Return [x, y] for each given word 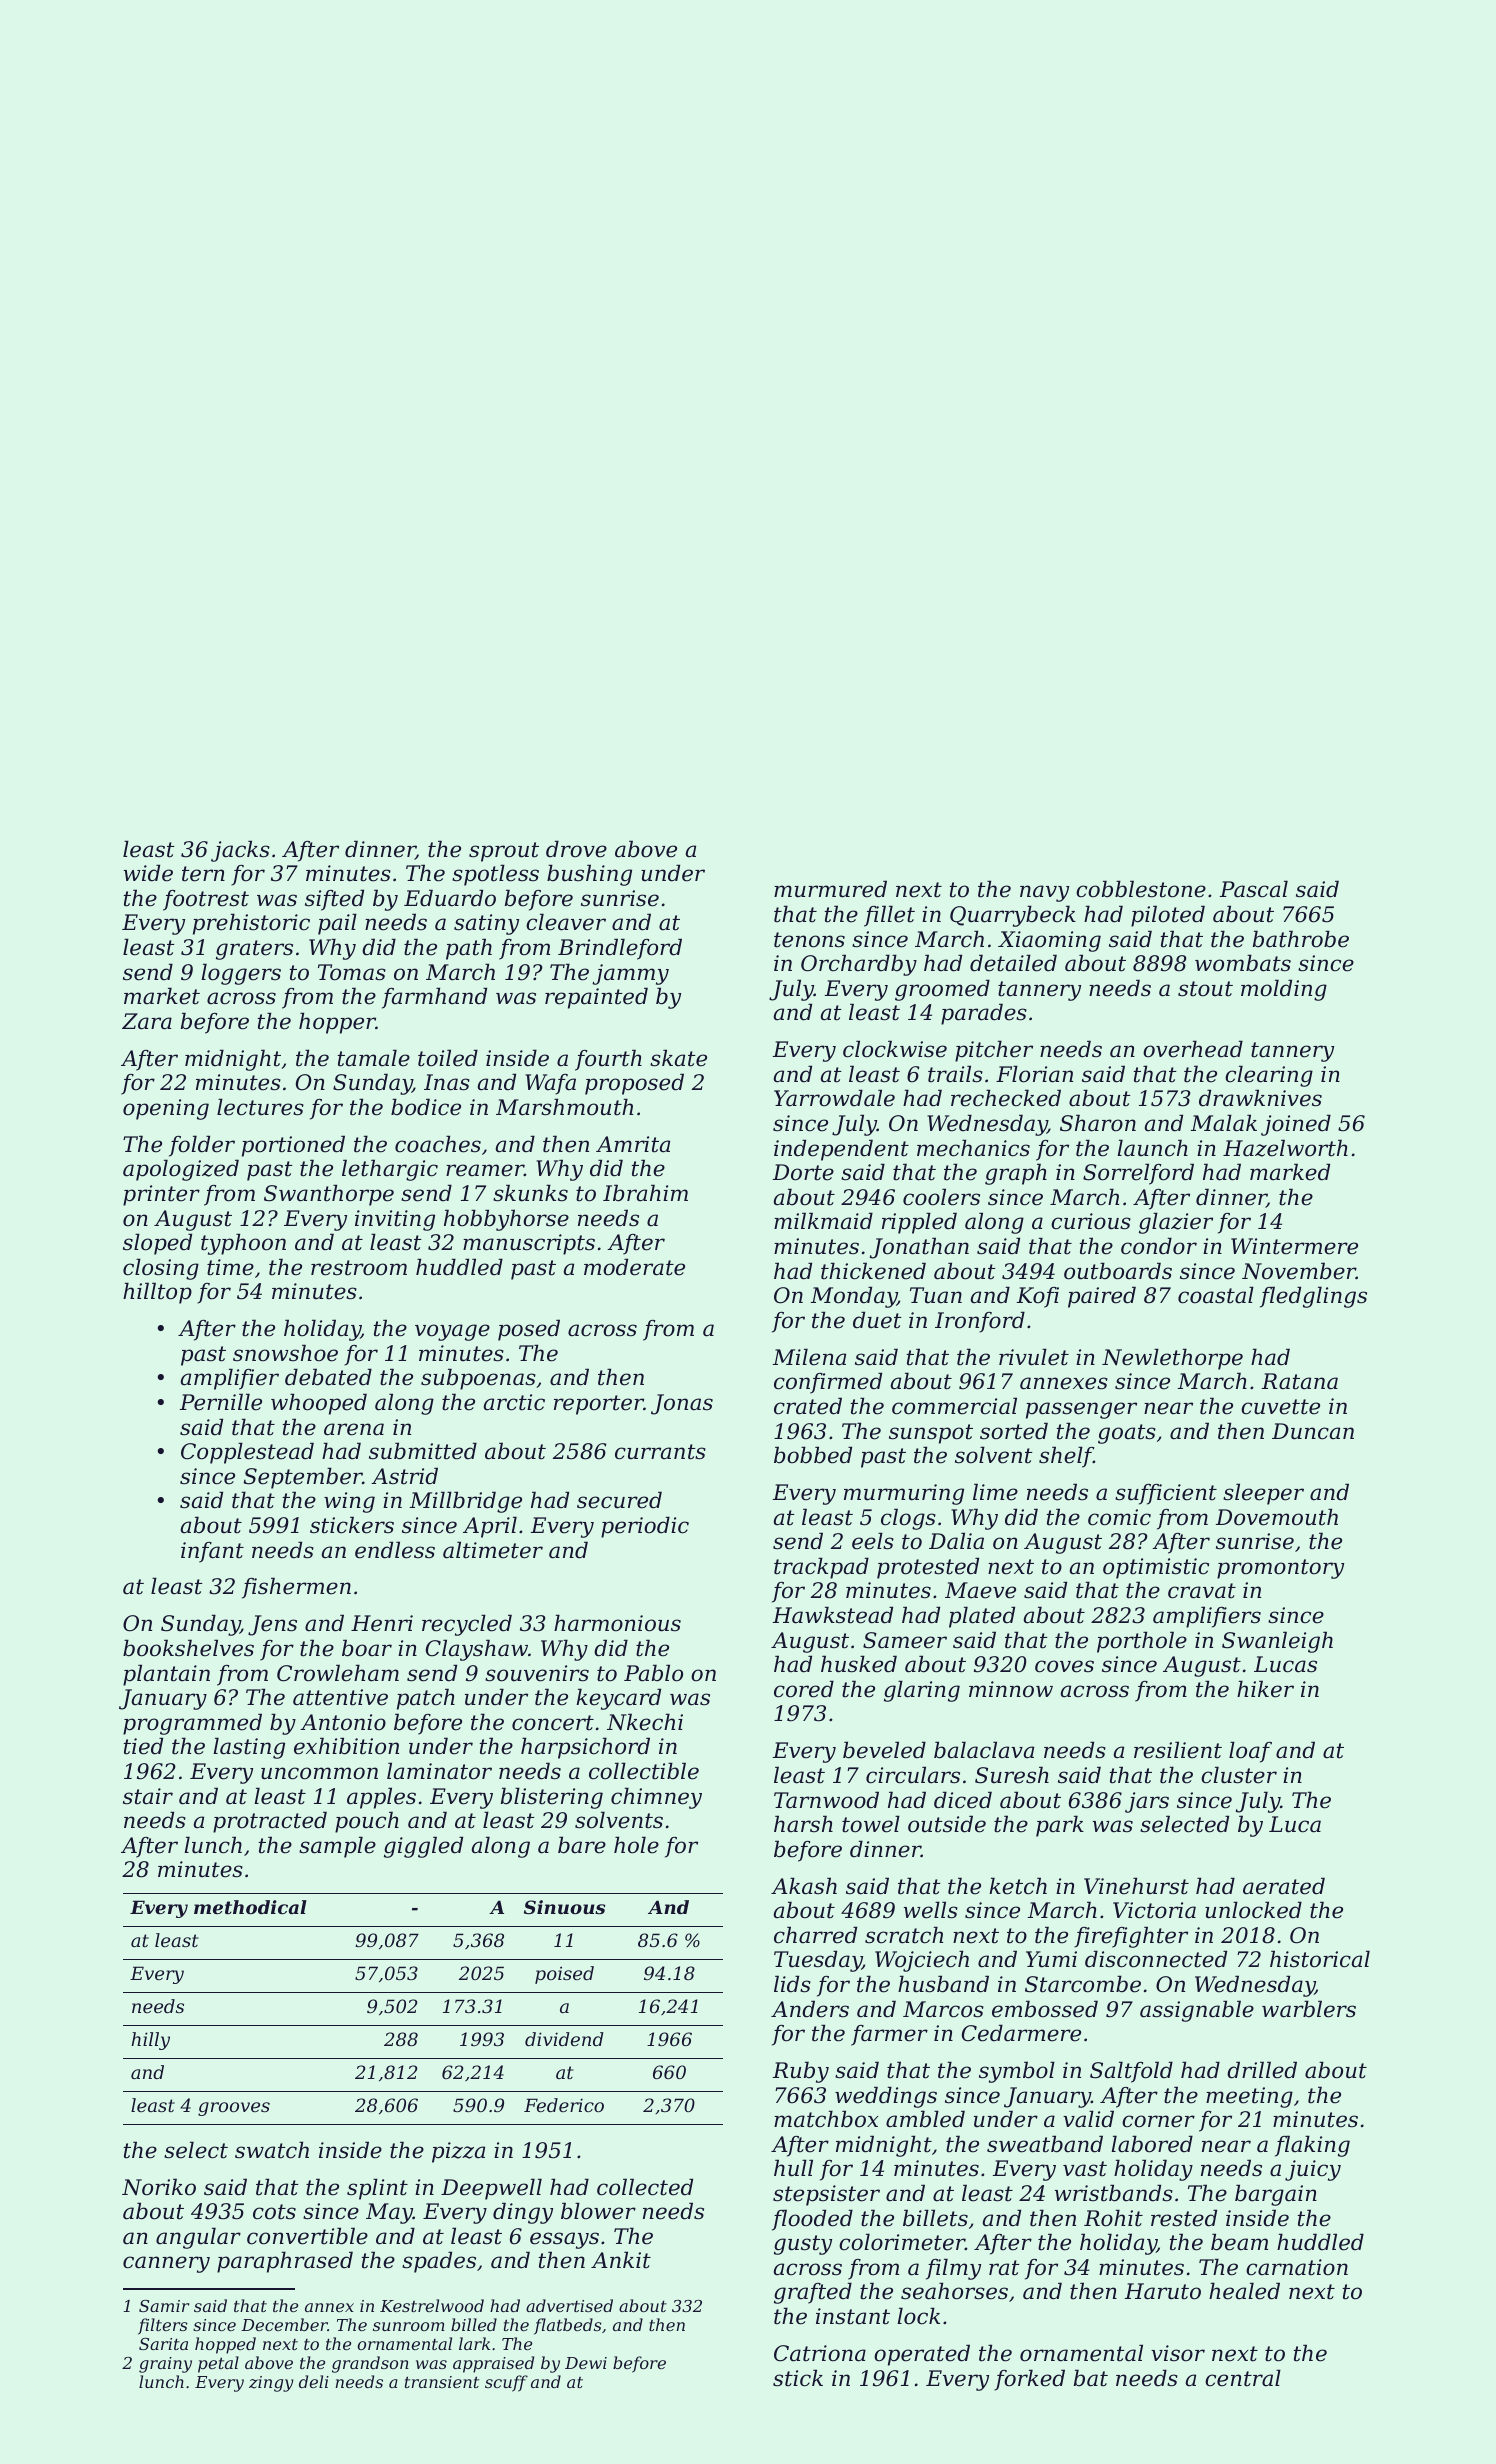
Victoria [1154, 1910]
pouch [367, 1822]
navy [1044, 893]
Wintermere [1294, 1246]
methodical [250, 1907]
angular [198, 2238]
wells [931, 1910]
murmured [830, 889]
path [469, 949]
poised [564, 1975]
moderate [634, 1267]
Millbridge [466, 1502]
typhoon [243, 1244]
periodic [645, 1527]
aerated [1284, 1886]
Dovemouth [1277, 1517]
